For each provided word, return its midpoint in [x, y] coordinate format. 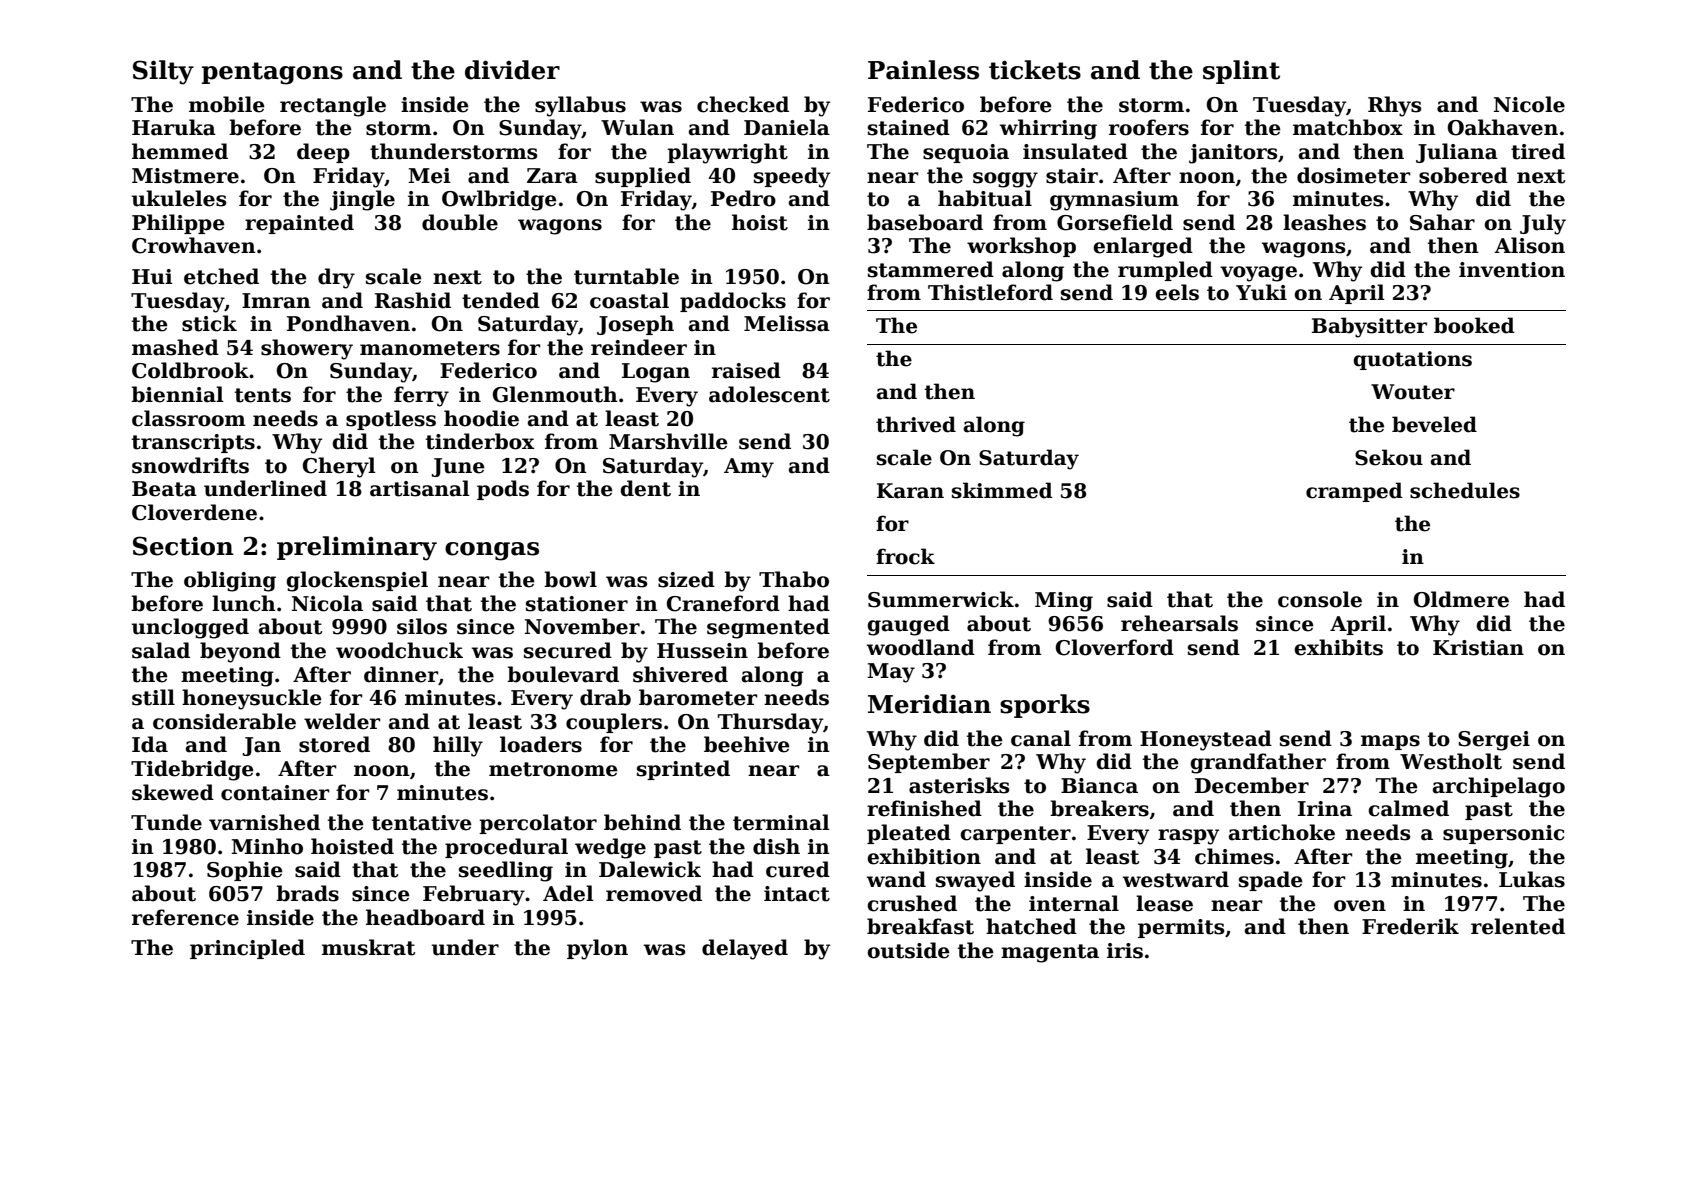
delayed [745, 949]
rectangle [333, 106]
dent [645, 488]
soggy [1005, 180]
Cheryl [339, 467]
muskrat [368, 947]
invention [1512, 270]
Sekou [1389, 457]
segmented [768, 628]
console [1320, 599]
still [153, 697]
